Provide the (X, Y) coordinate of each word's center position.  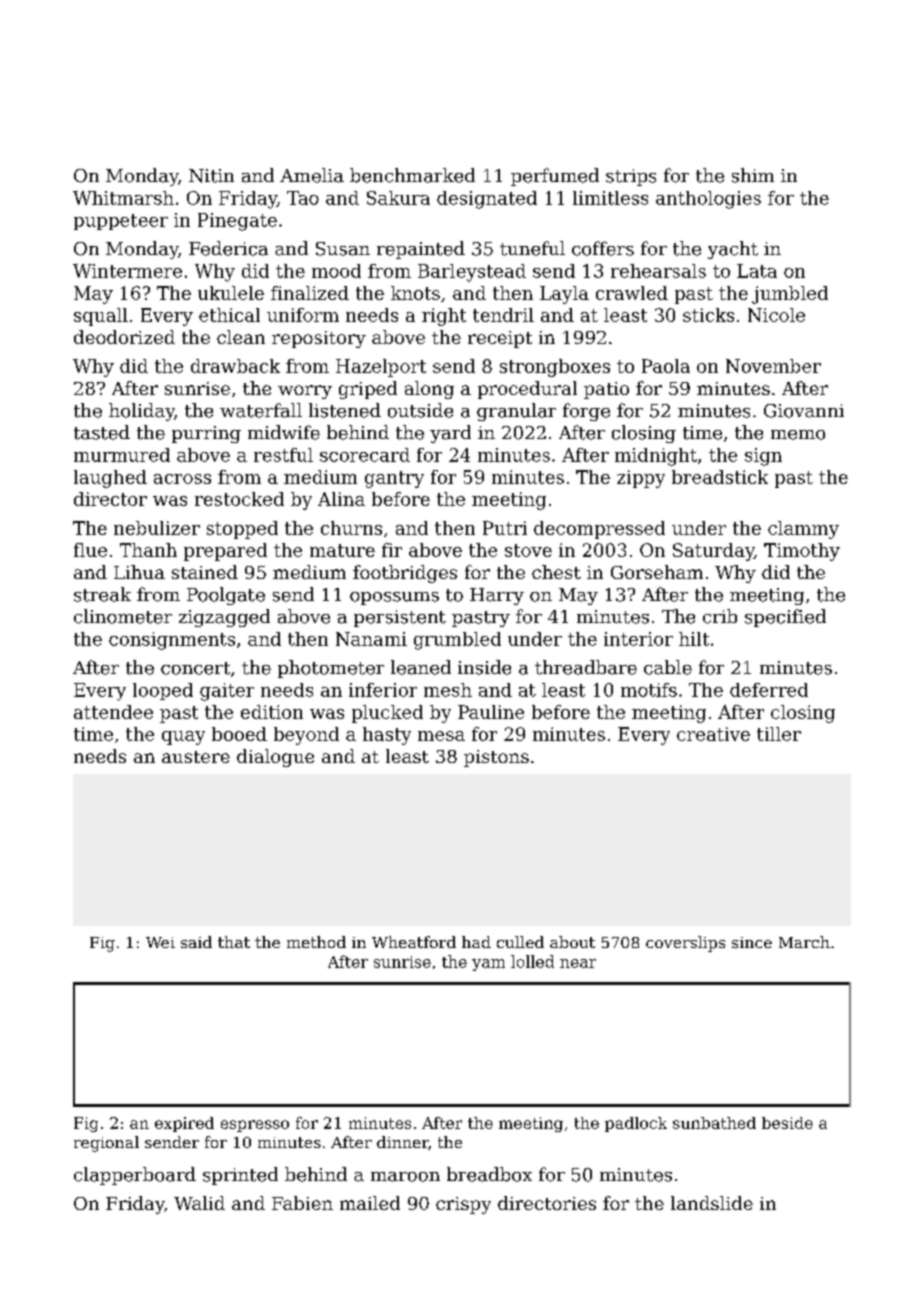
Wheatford (414, 942)
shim (753, 175)
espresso (255, 1126)
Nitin (211, 176)
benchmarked (412, 175)
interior (638, 639)
